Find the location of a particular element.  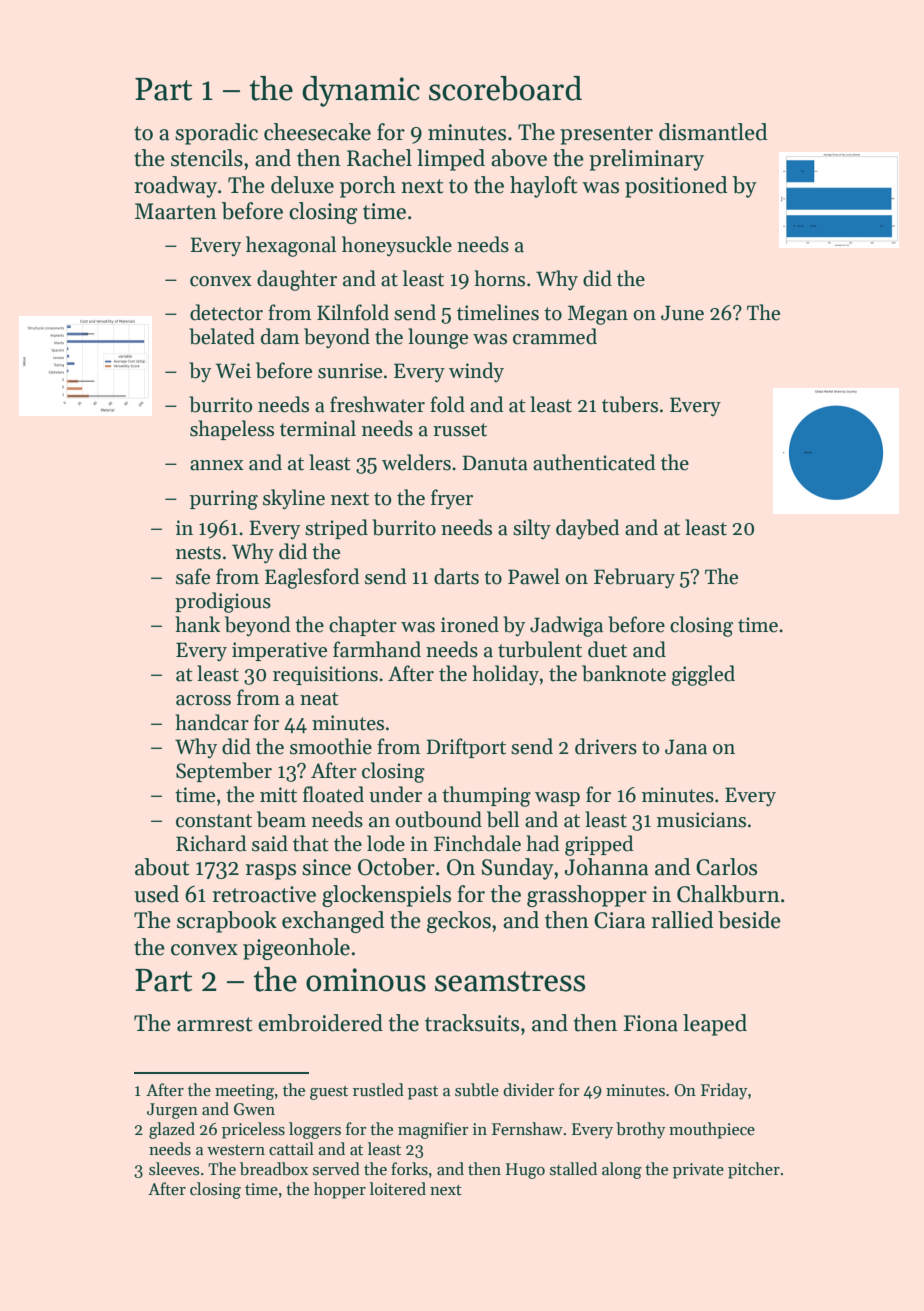

hank is located at coordinates (197, 624).
